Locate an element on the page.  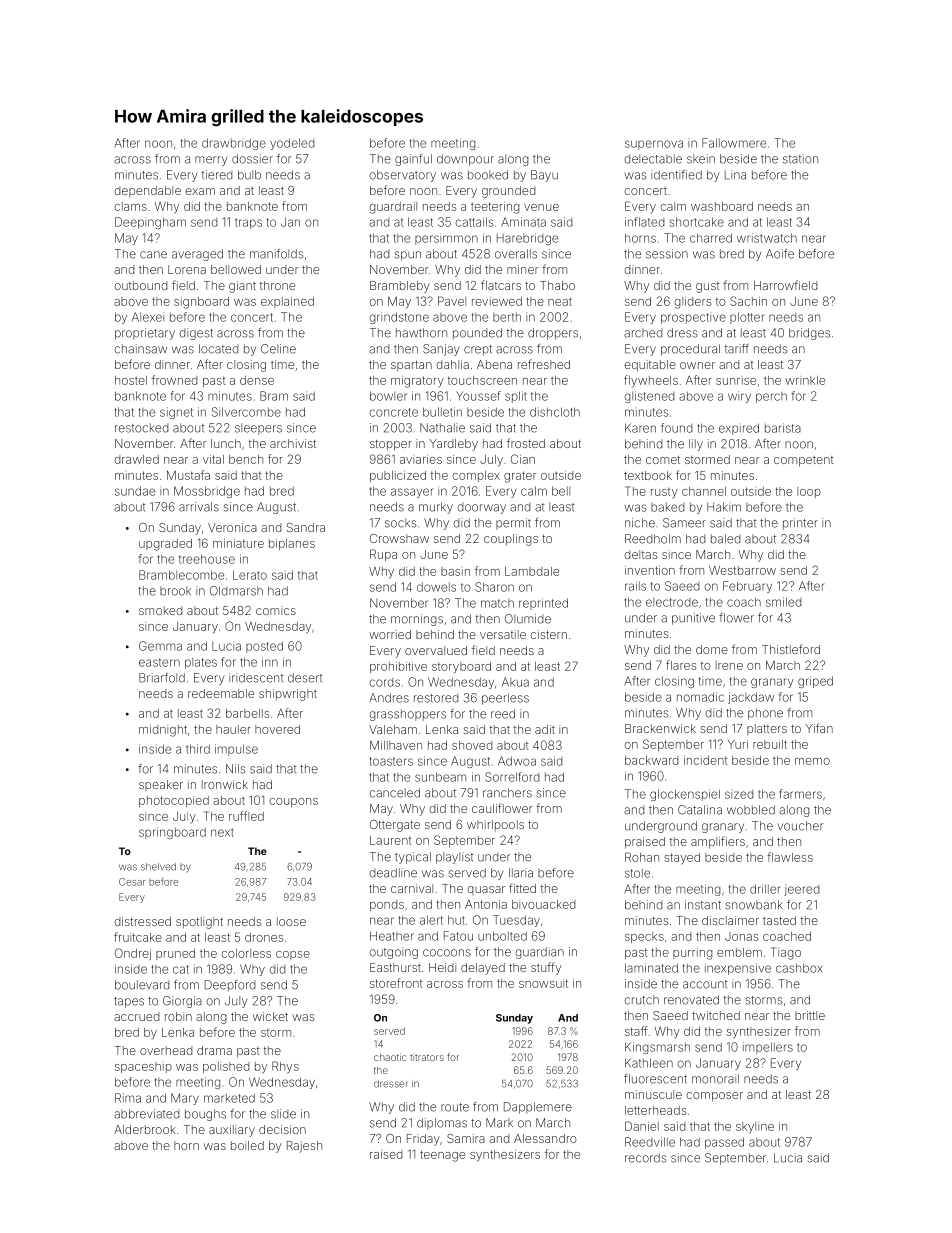
versatile is located at coordinates (503, 634).
